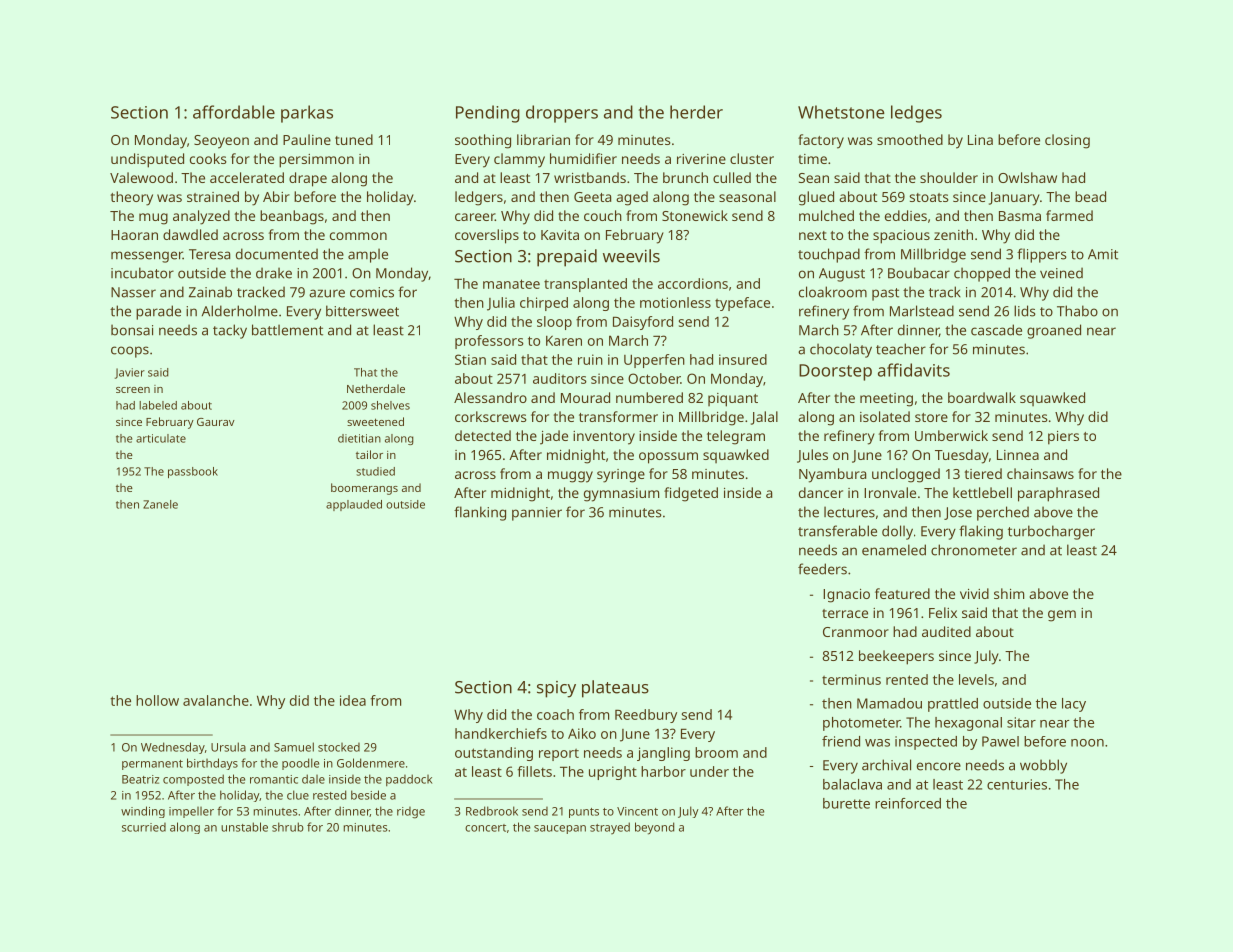  I want to click on chirped, so click(544, 304).
